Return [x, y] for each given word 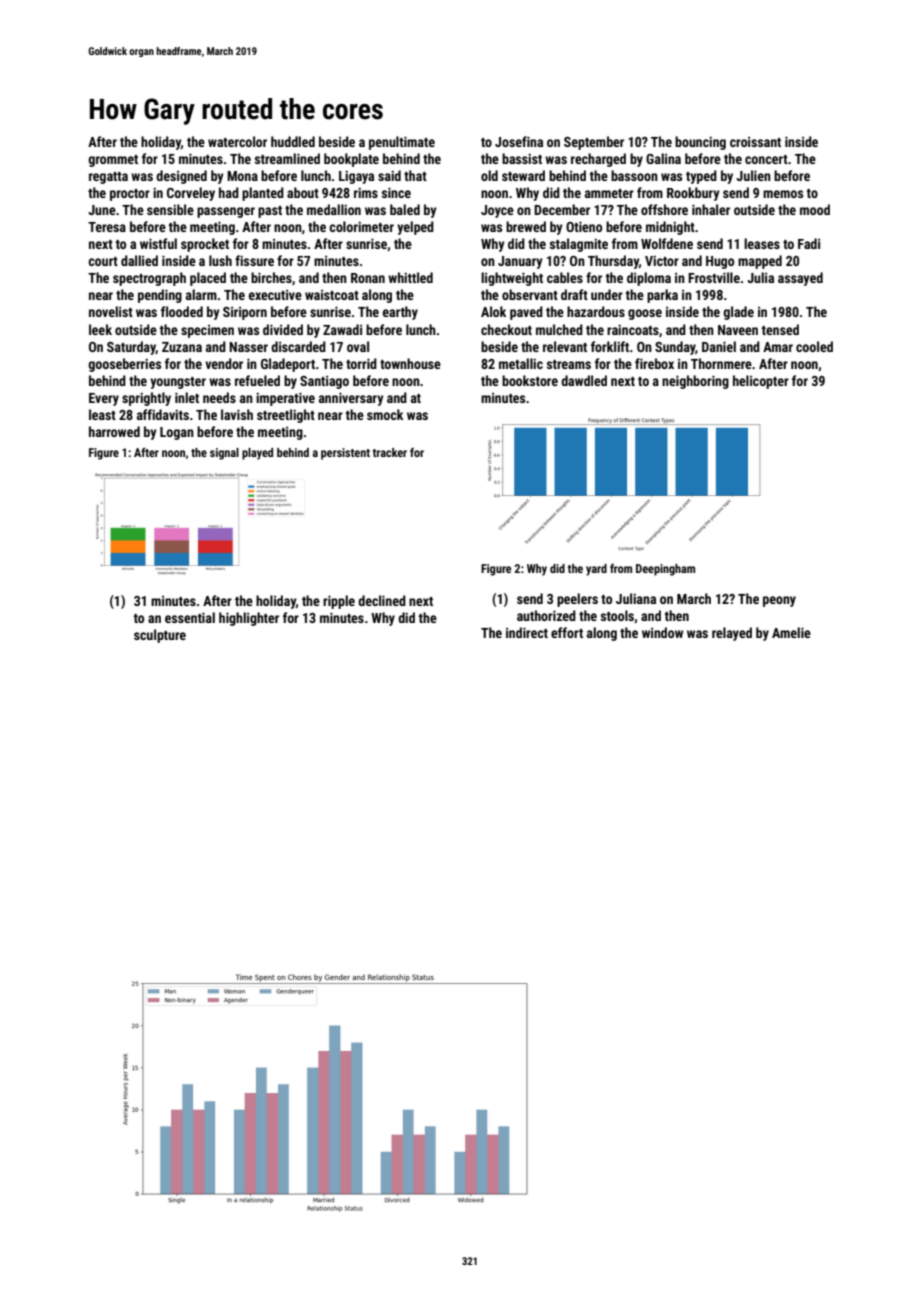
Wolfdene [667, 243]
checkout [506, 329]
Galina [663, 158]
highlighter [249, 619]
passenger [226, 212]
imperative [285, 399]
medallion [334, 209]
